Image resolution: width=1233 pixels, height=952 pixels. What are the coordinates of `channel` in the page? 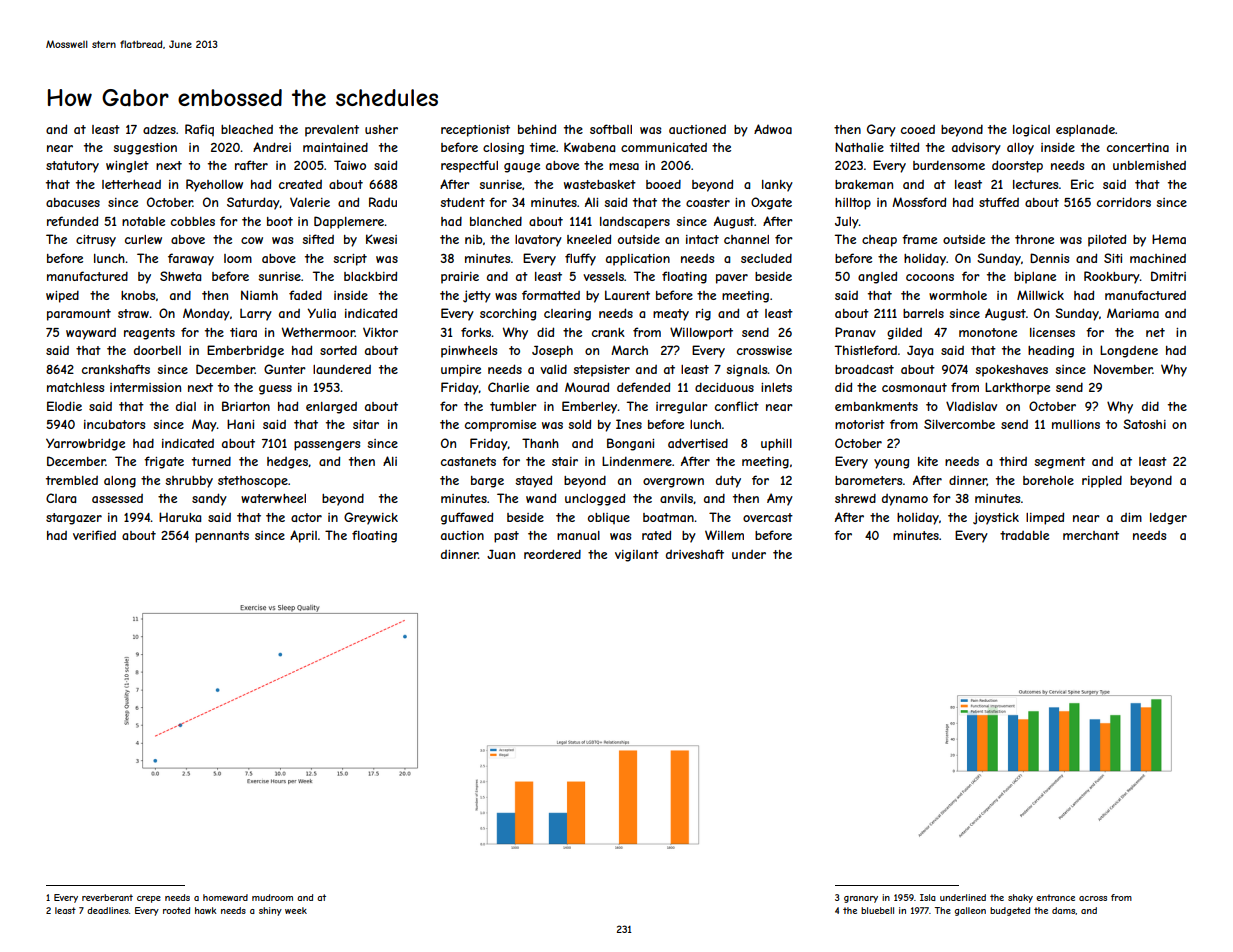 It's located at (746, 239).
